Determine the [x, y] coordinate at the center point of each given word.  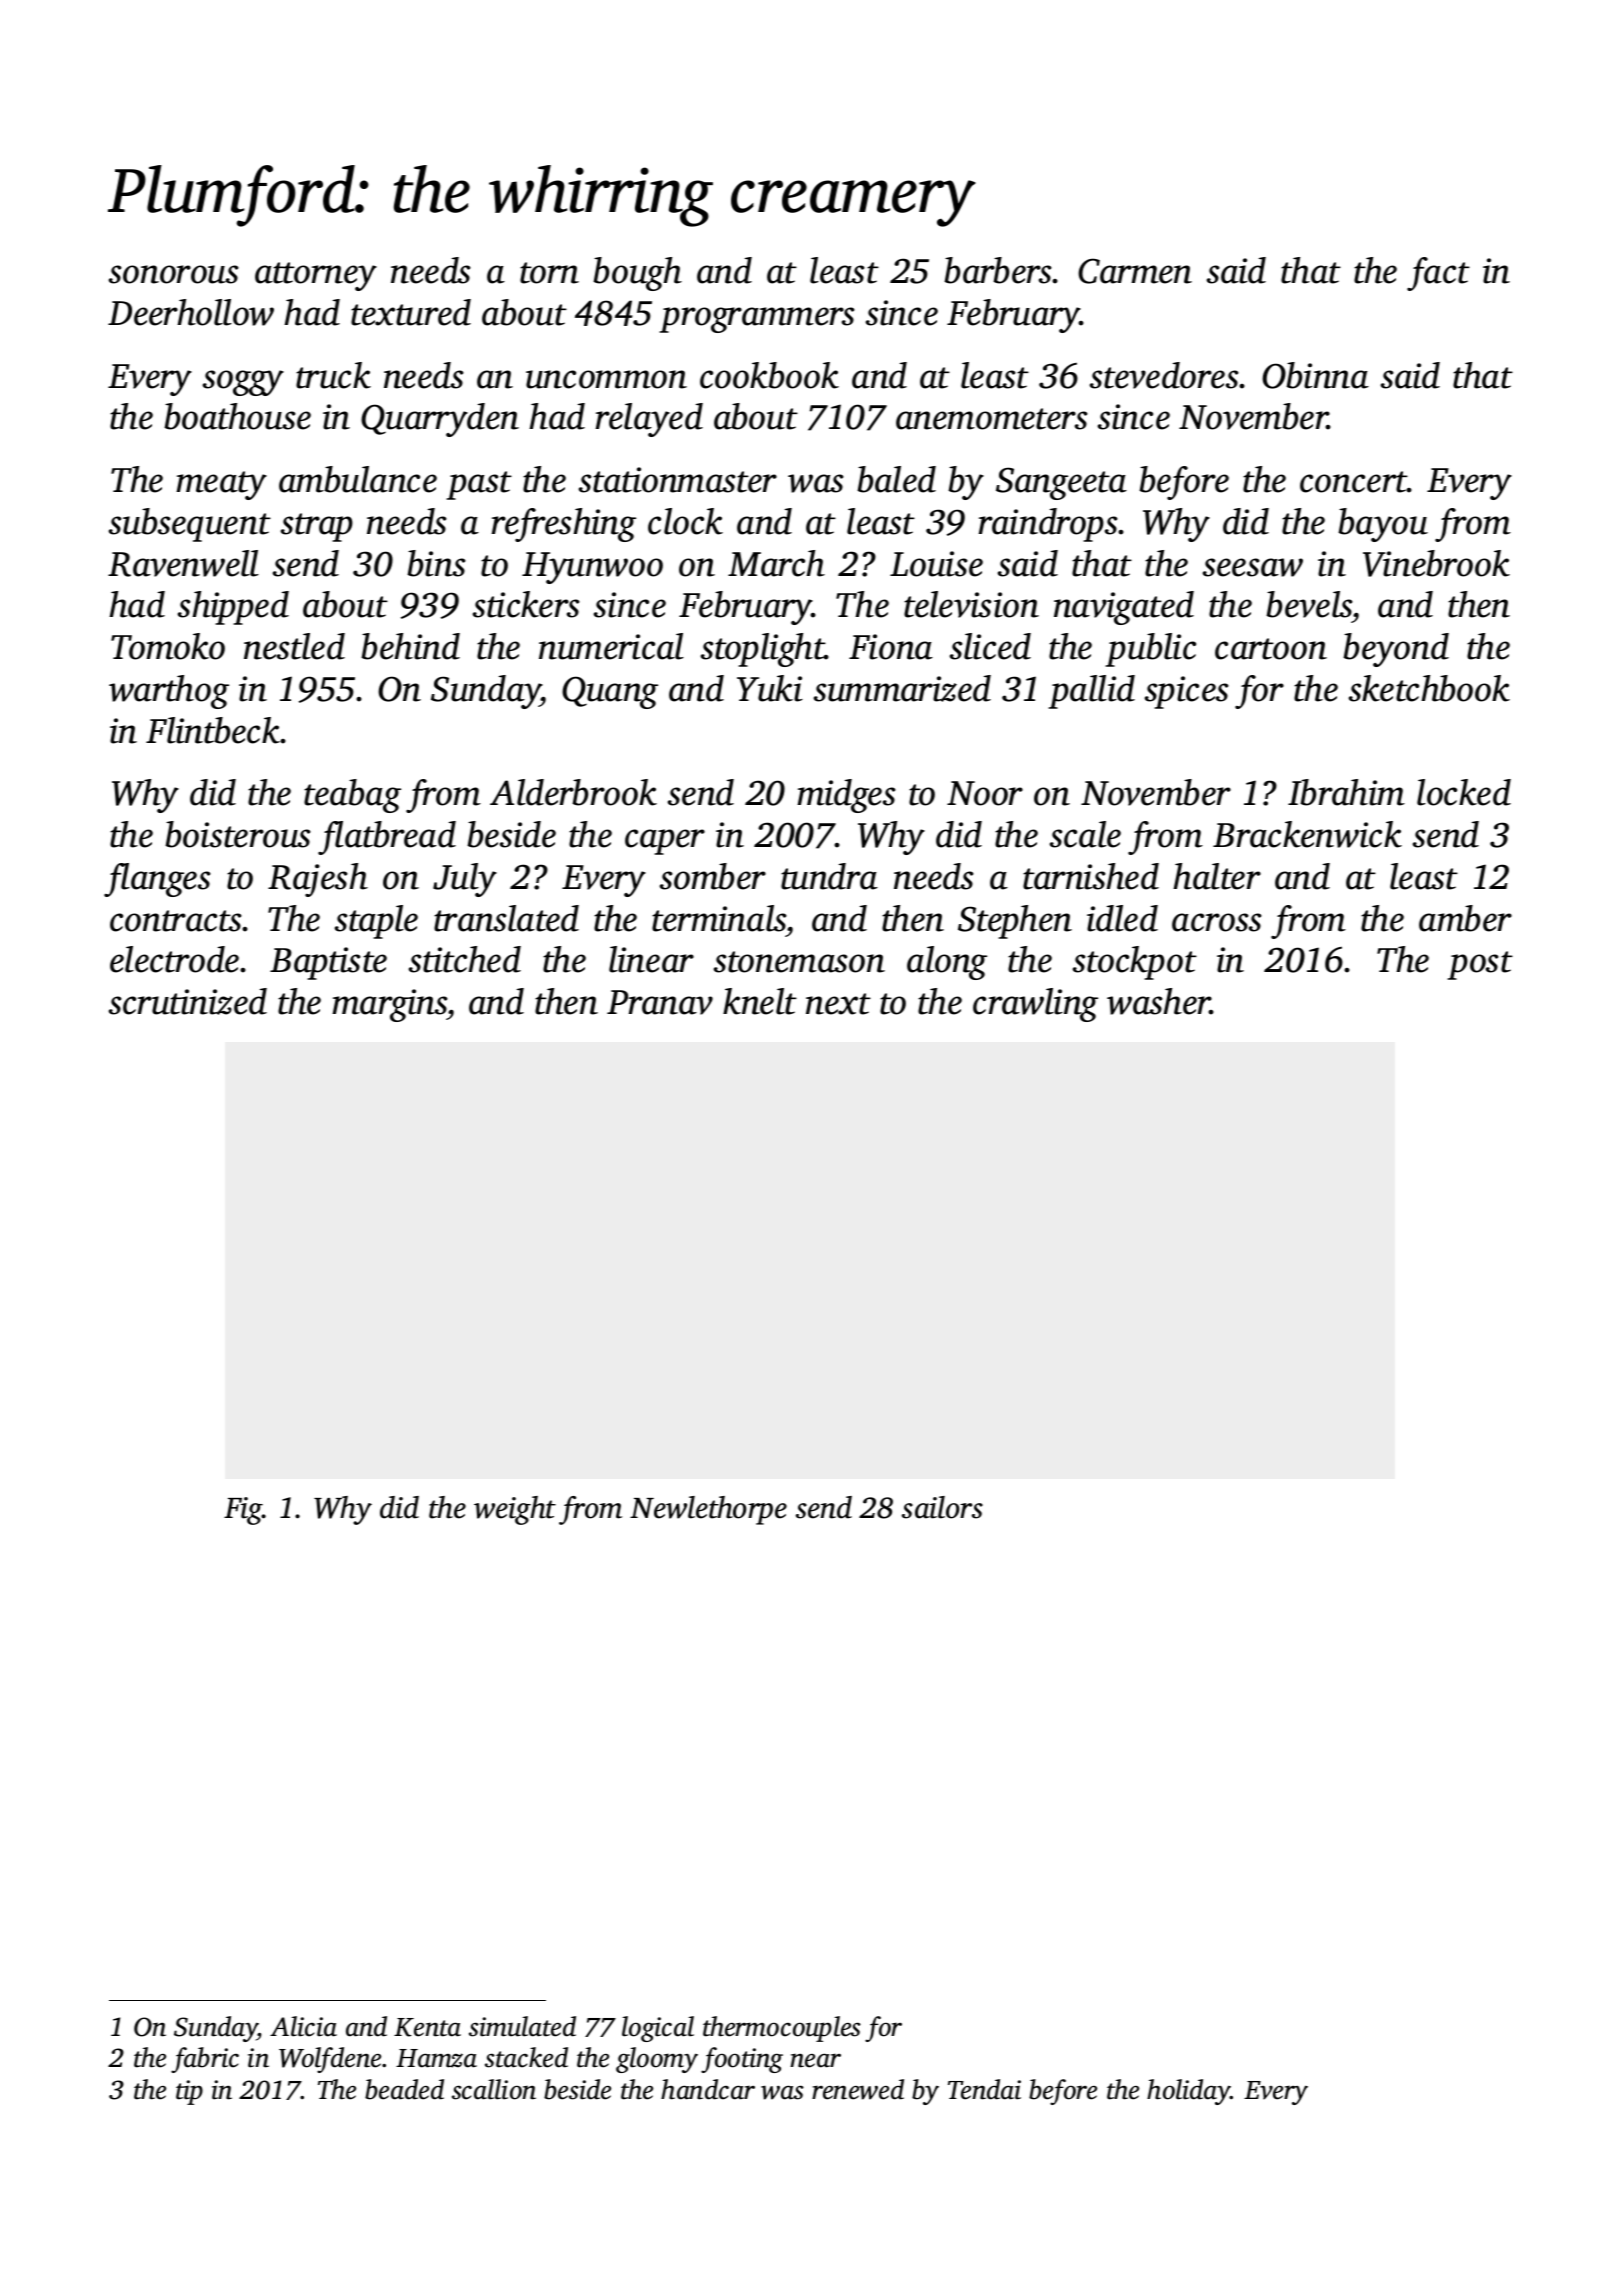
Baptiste [328, 963]
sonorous [174, 274]
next [838, 1004]
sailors [942, 1507]
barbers [998, 270]
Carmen [1135, 271]
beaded [404, 2089]
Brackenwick [1307, 834]
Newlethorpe [708, 1510]
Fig [243, 1511]
